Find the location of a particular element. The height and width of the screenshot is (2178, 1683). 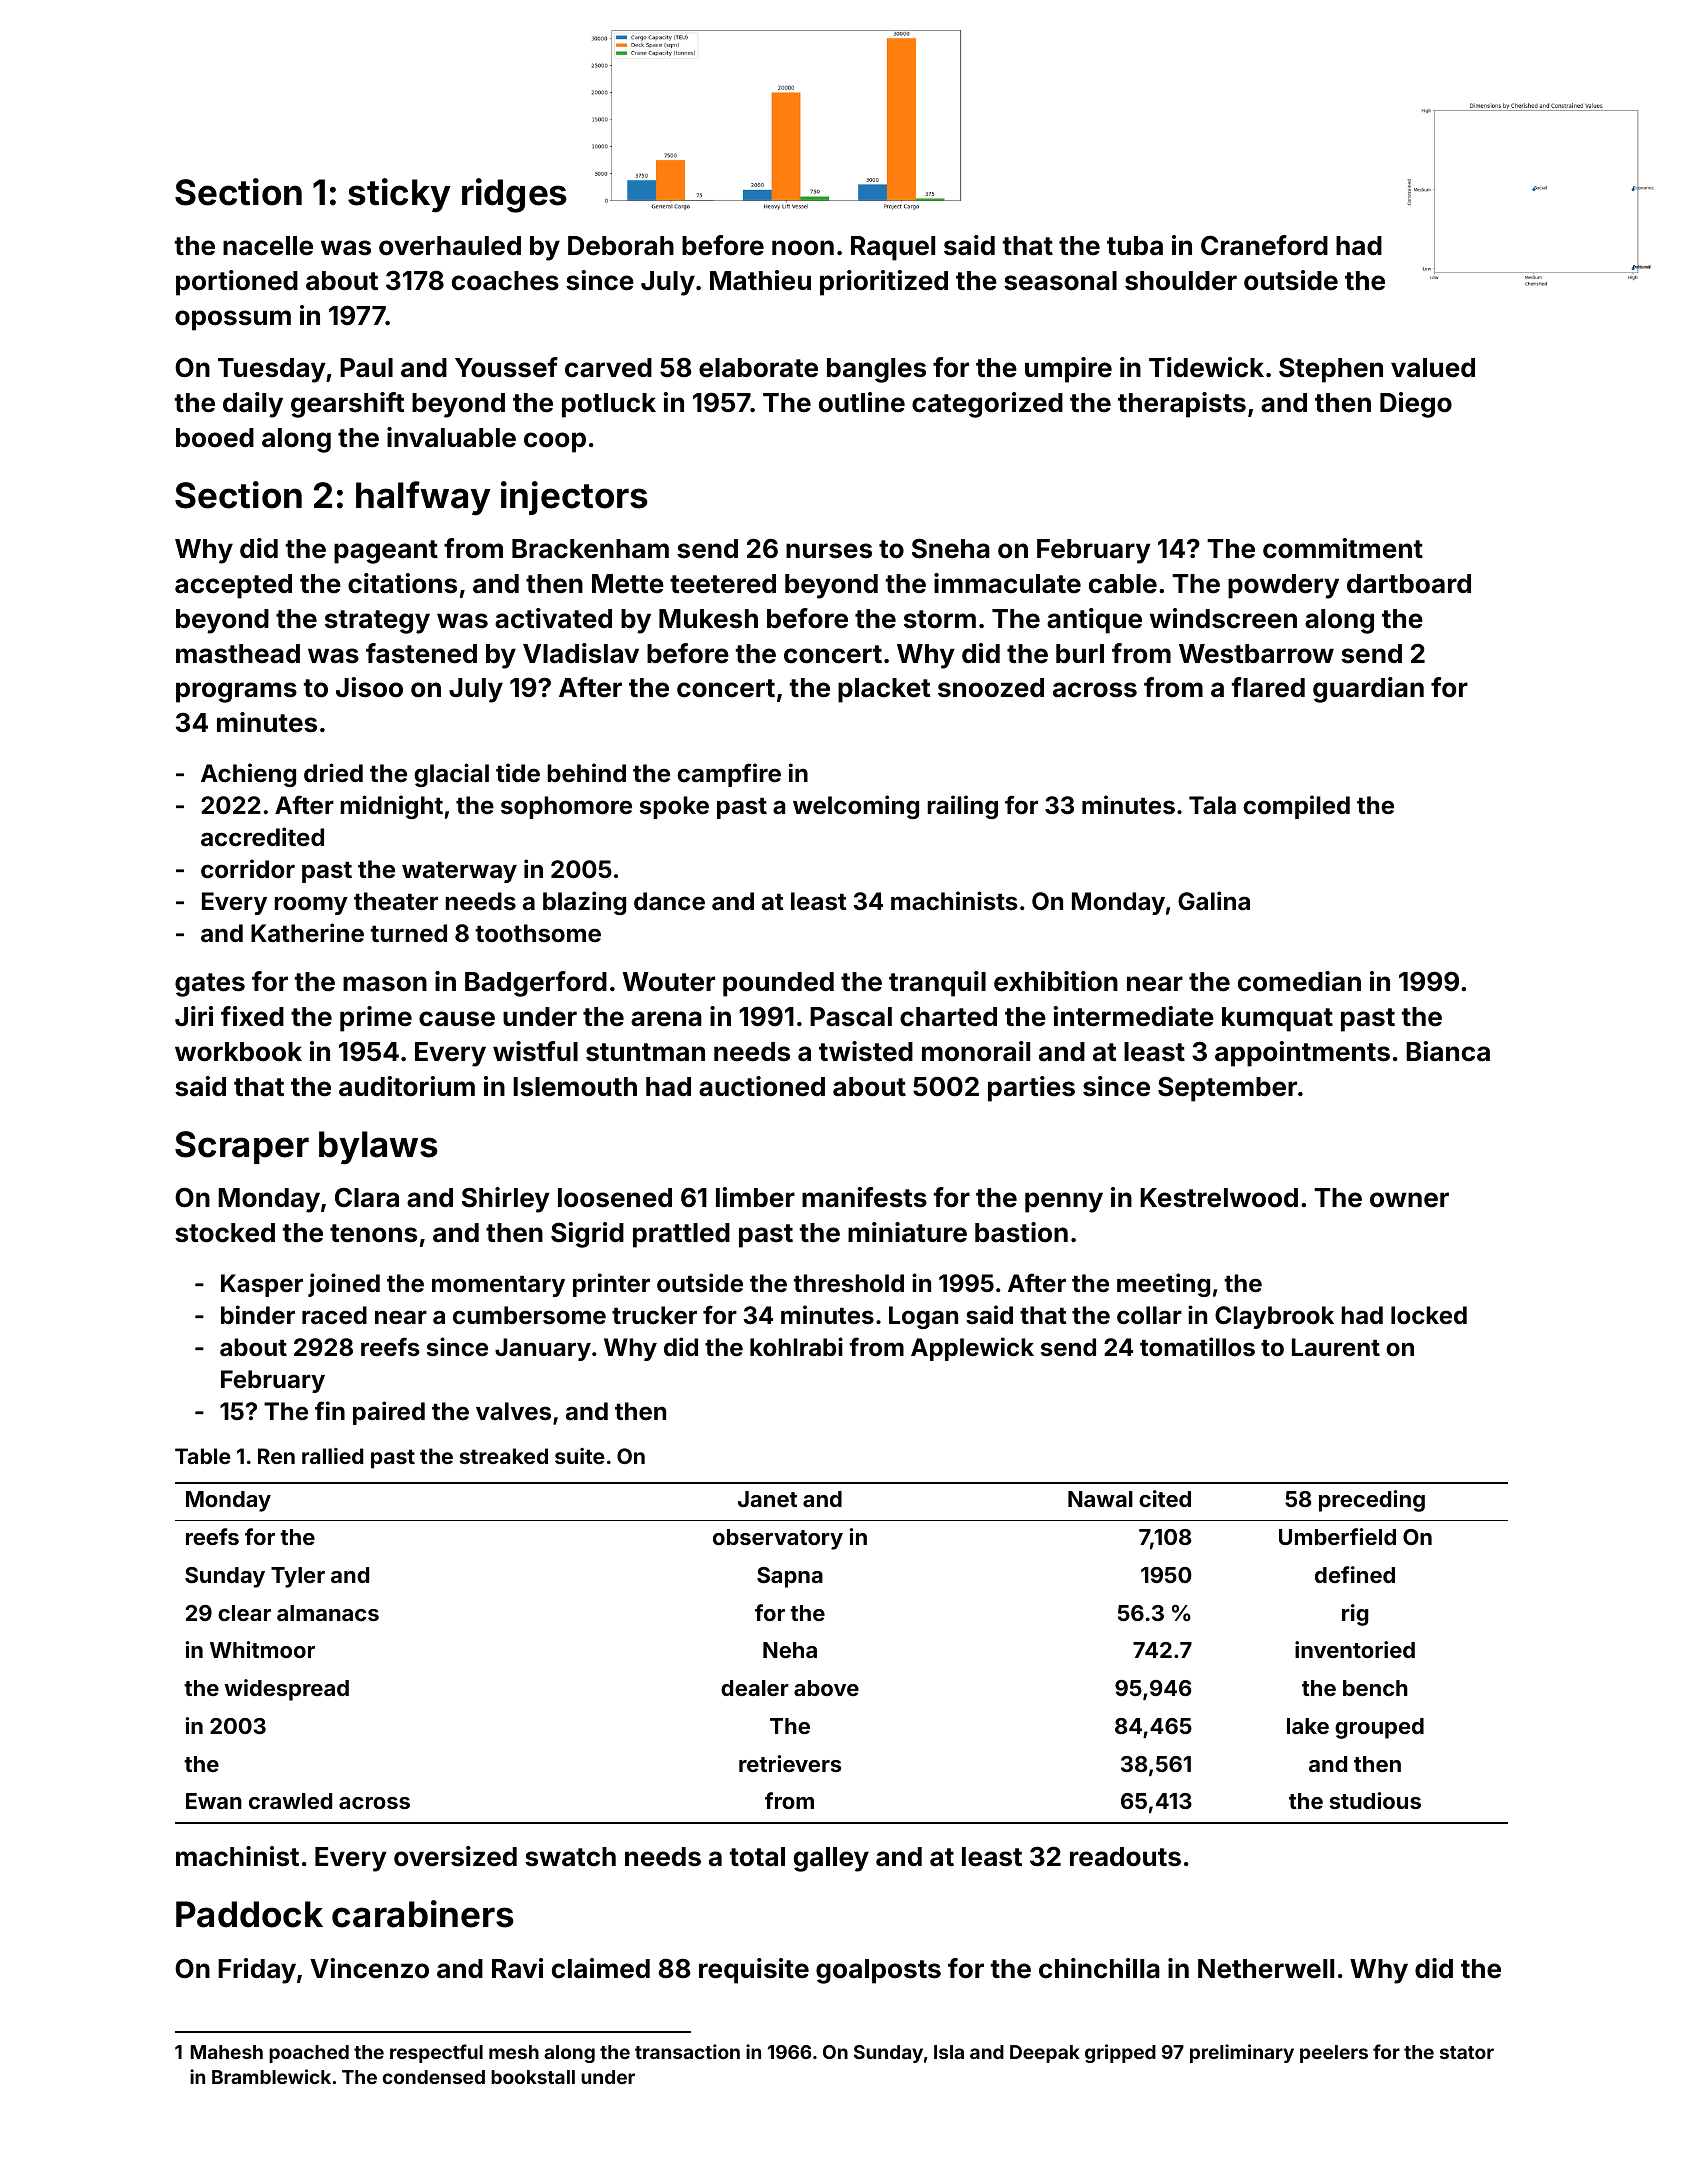

storm is located at coordinates (940, 619).
